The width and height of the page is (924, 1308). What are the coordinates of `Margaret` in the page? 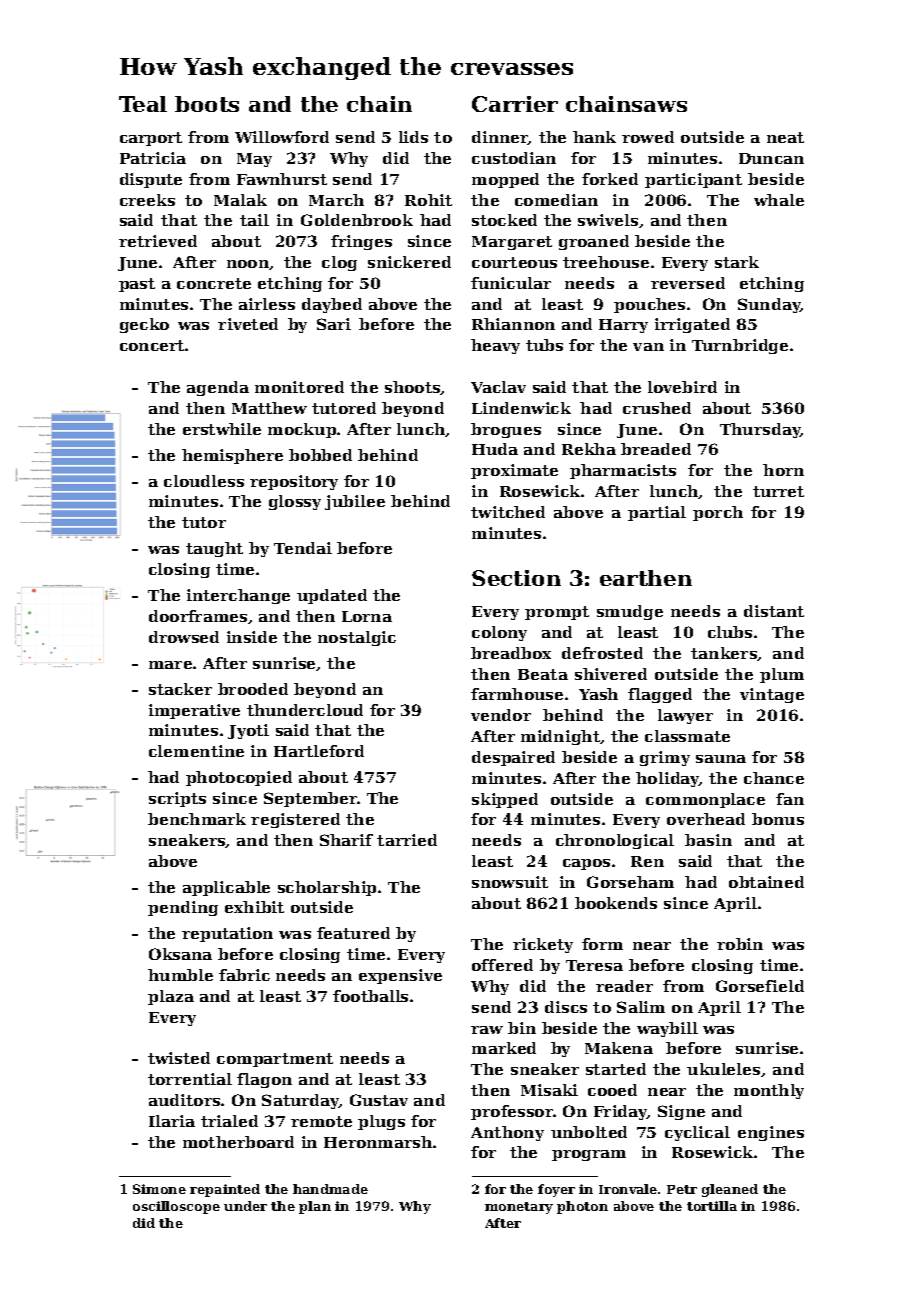 It's located at (512, 243).
